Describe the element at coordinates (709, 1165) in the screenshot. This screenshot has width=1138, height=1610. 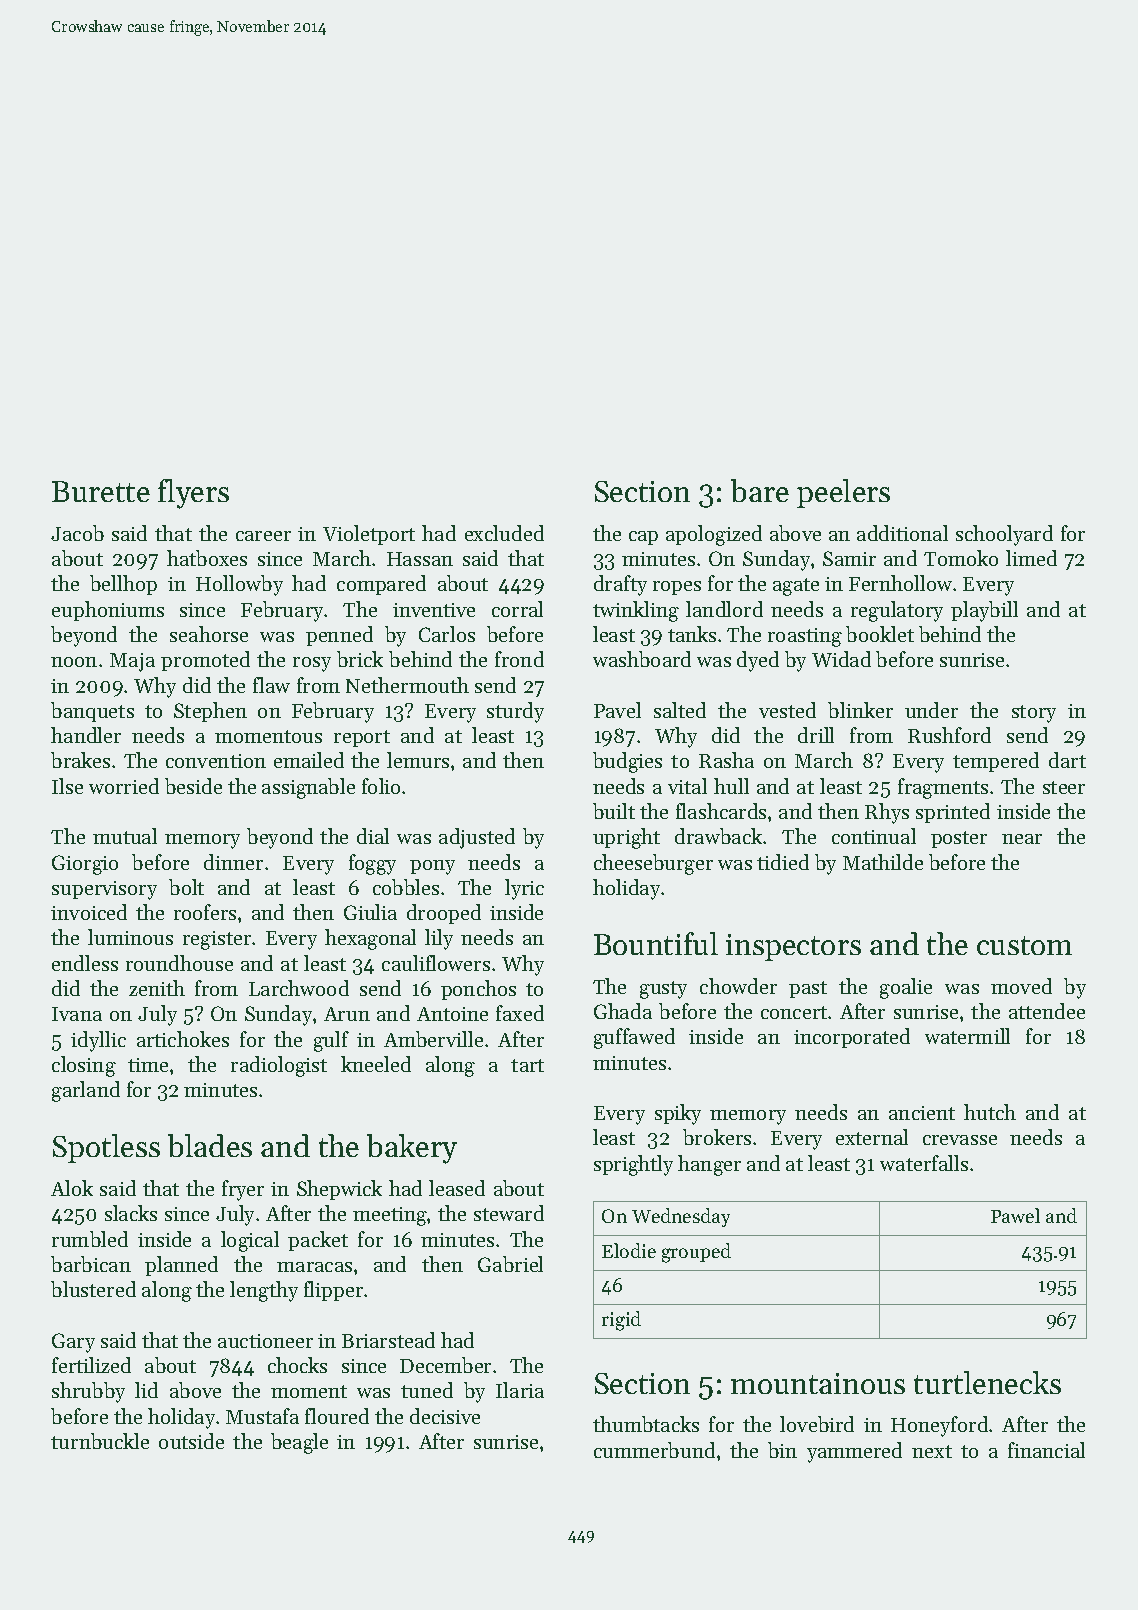
I see `hanger` at that location.
